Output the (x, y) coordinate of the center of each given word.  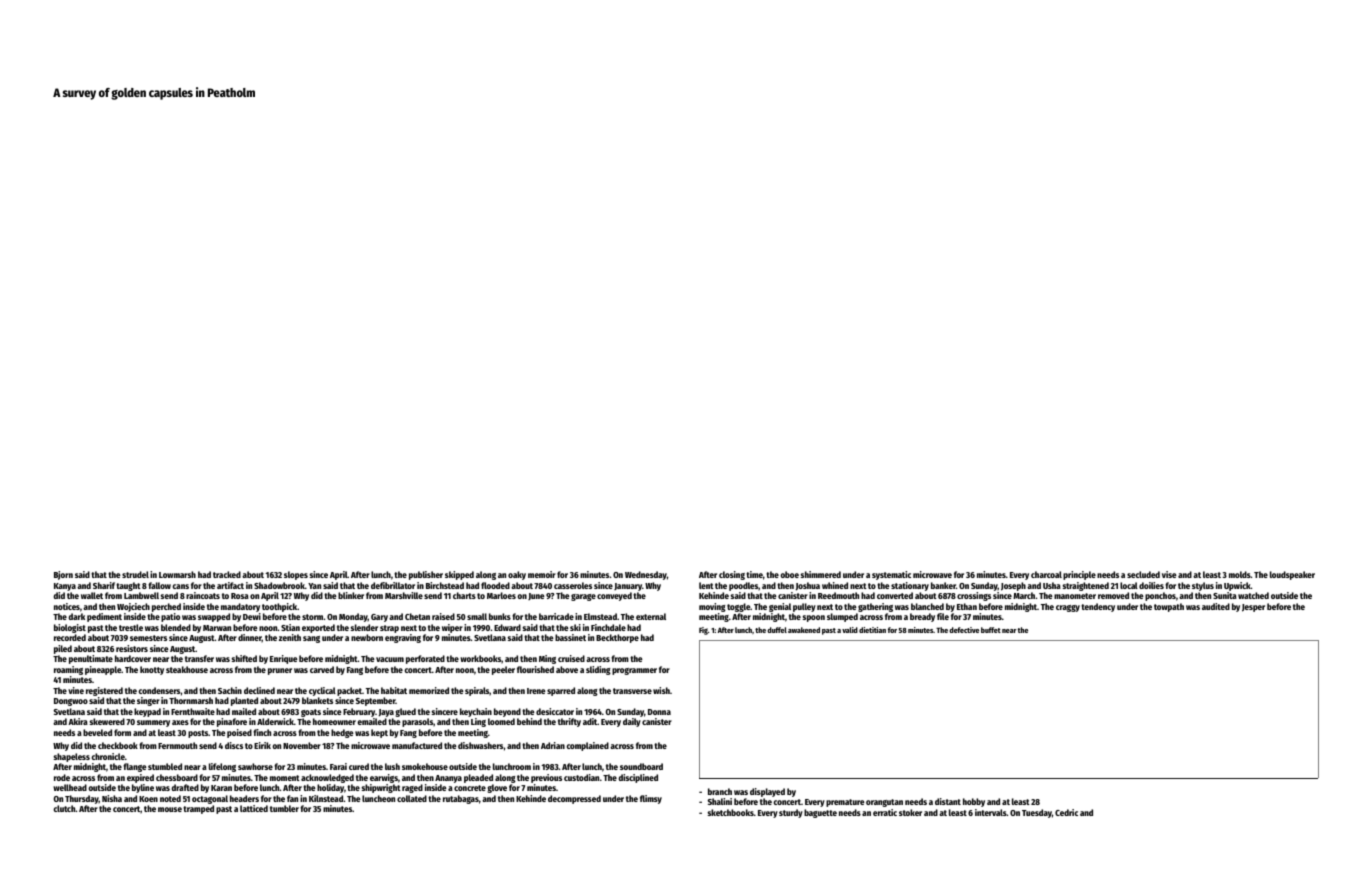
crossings (974, 596)
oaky (517, 575)
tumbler (284, 808)
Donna (659, 712)
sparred (561, 691)
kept (379, 733)
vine (76, 690)
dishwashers (480, 745)
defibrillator (393, 585)
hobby (974, 802)
